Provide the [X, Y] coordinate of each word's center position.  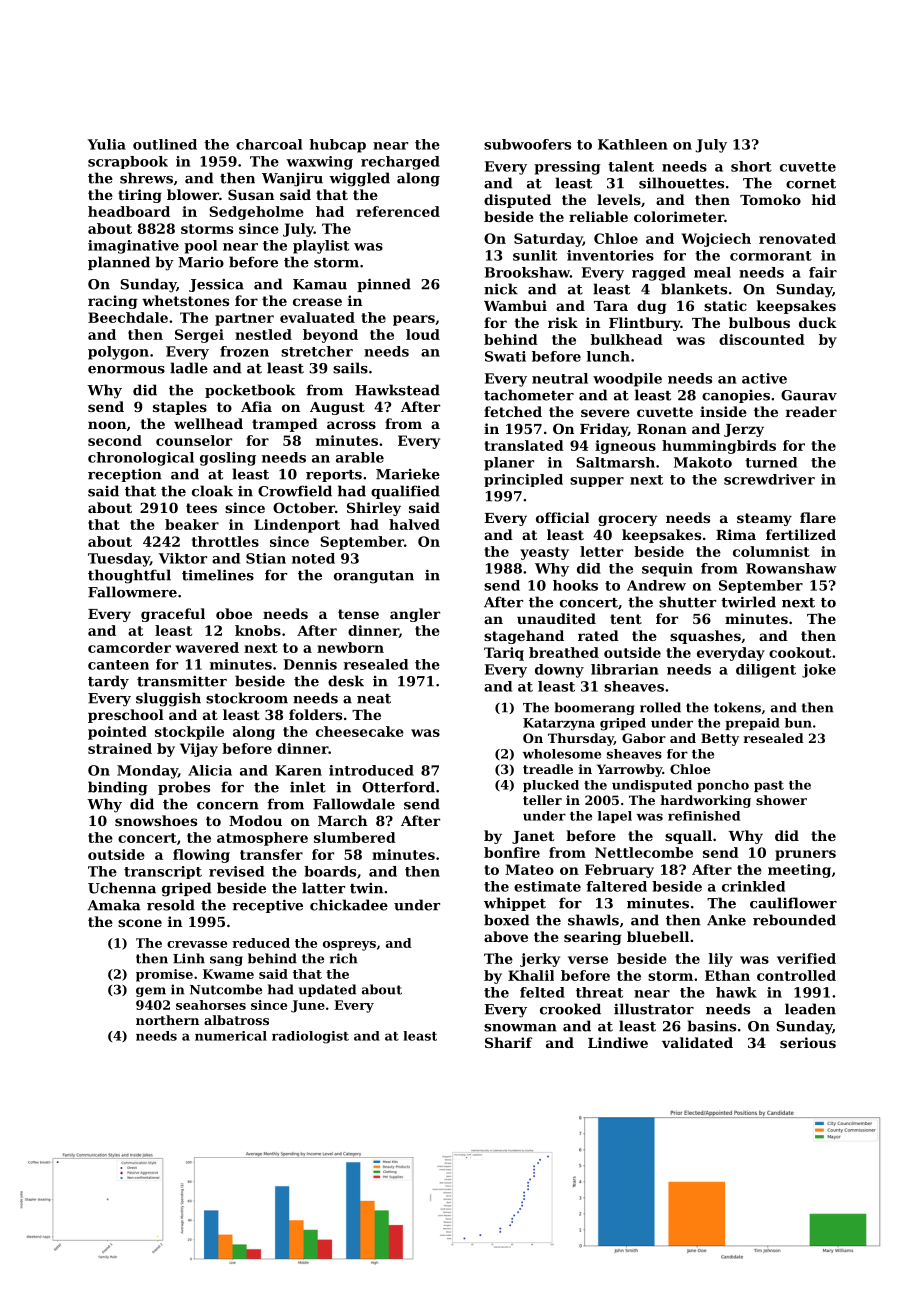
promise [164, 975]
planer [509, 464]
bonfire [512, 852]
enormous [126, 370]
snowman [520, 1028]
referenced [398, 211]
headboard [129, 211]
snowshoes [156, 820]
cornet [811, 184]
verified [806, 958]
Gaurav [809, 395]
